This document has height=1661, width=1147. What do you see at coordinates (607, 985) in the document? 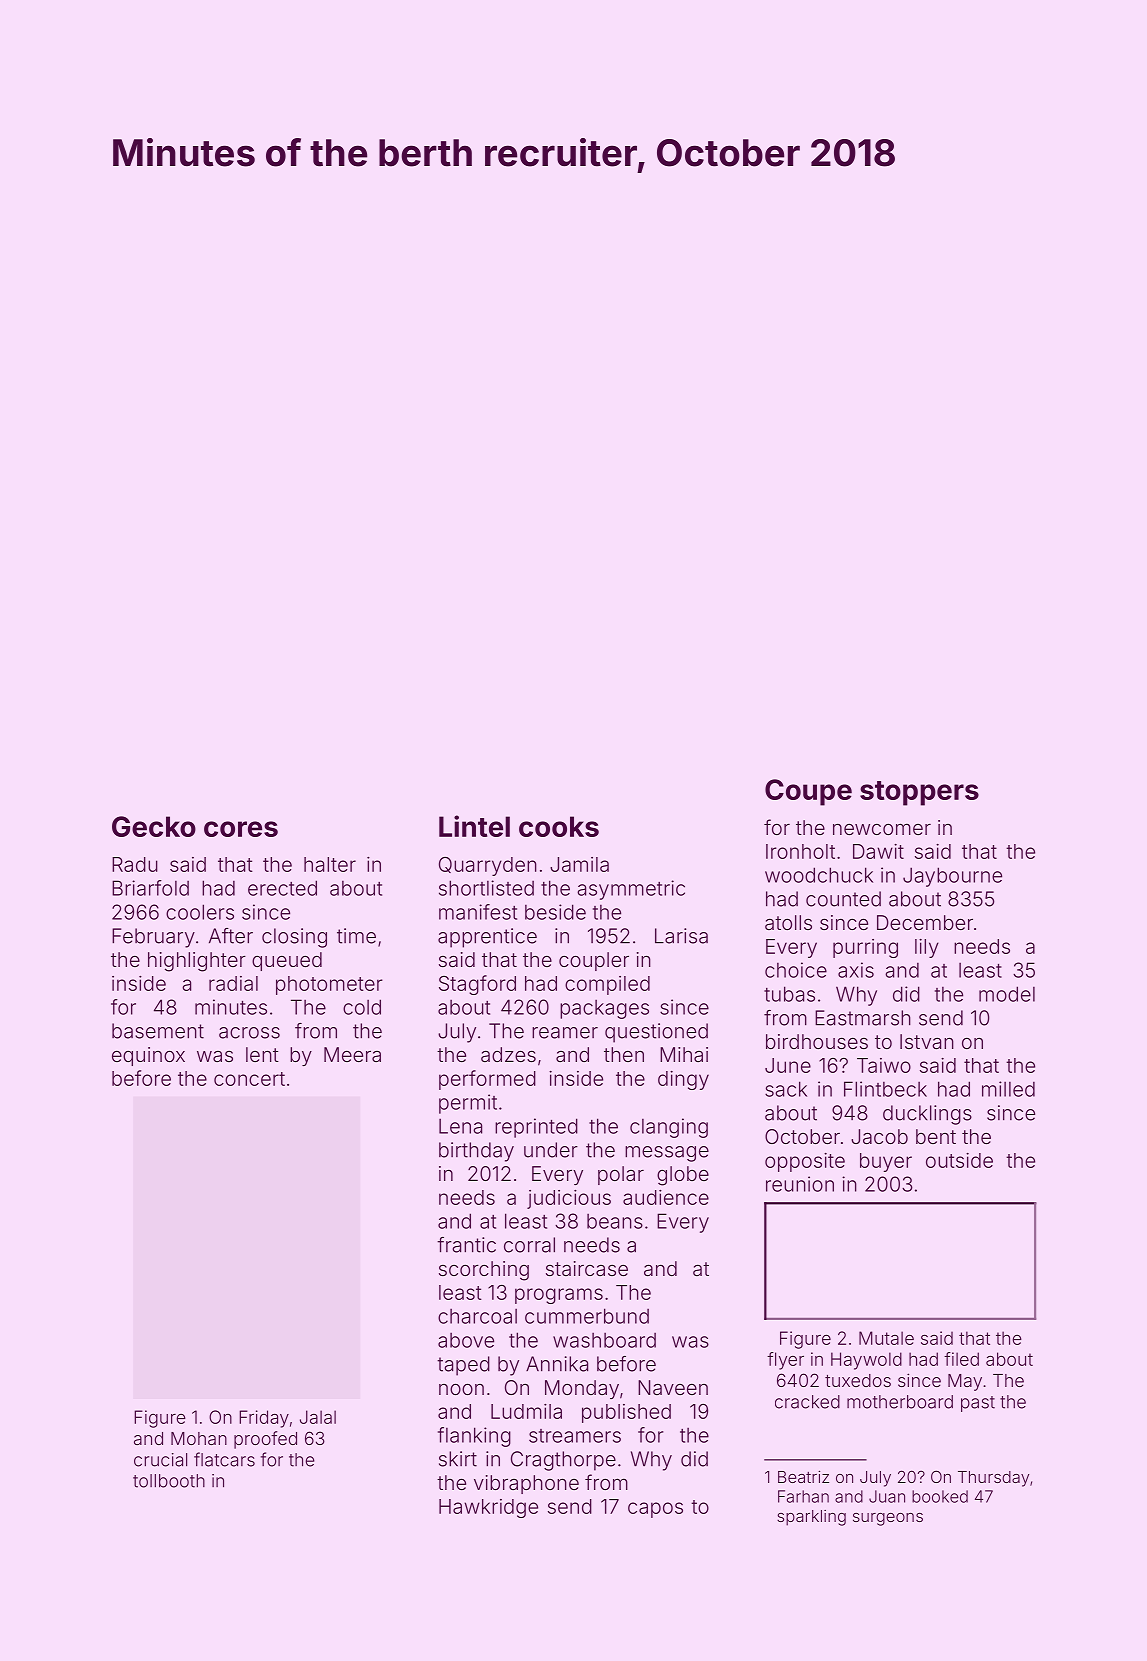
I see `compiled` at bounding box center [607, 985].
